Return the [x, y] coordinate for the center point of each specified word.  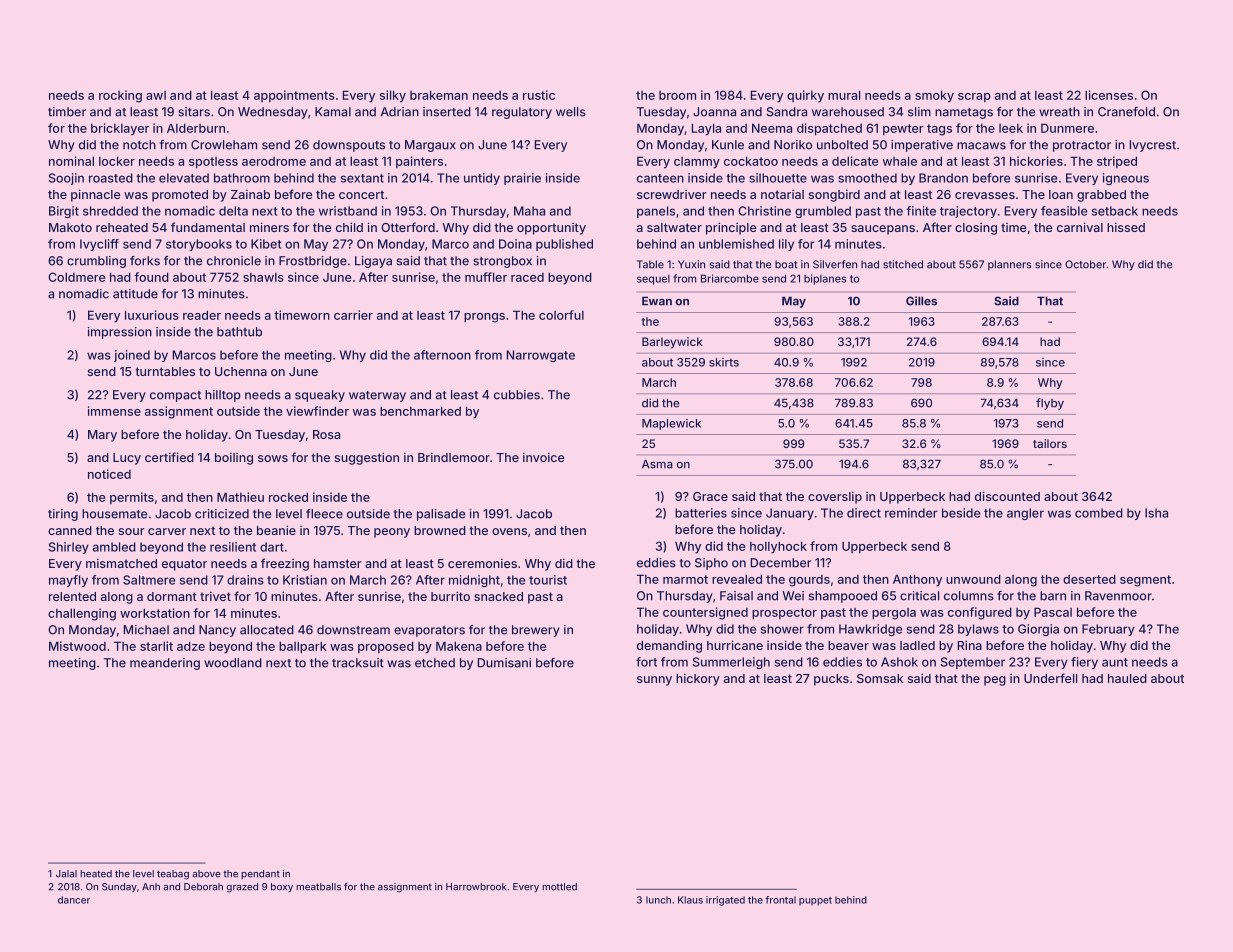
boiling [234, 458]
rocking [120, 96]
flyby [1050, 404]
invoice [543, 457]
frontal [780, 900]
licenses [1109, 95]
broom [677, 95]
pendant [260, 874]
